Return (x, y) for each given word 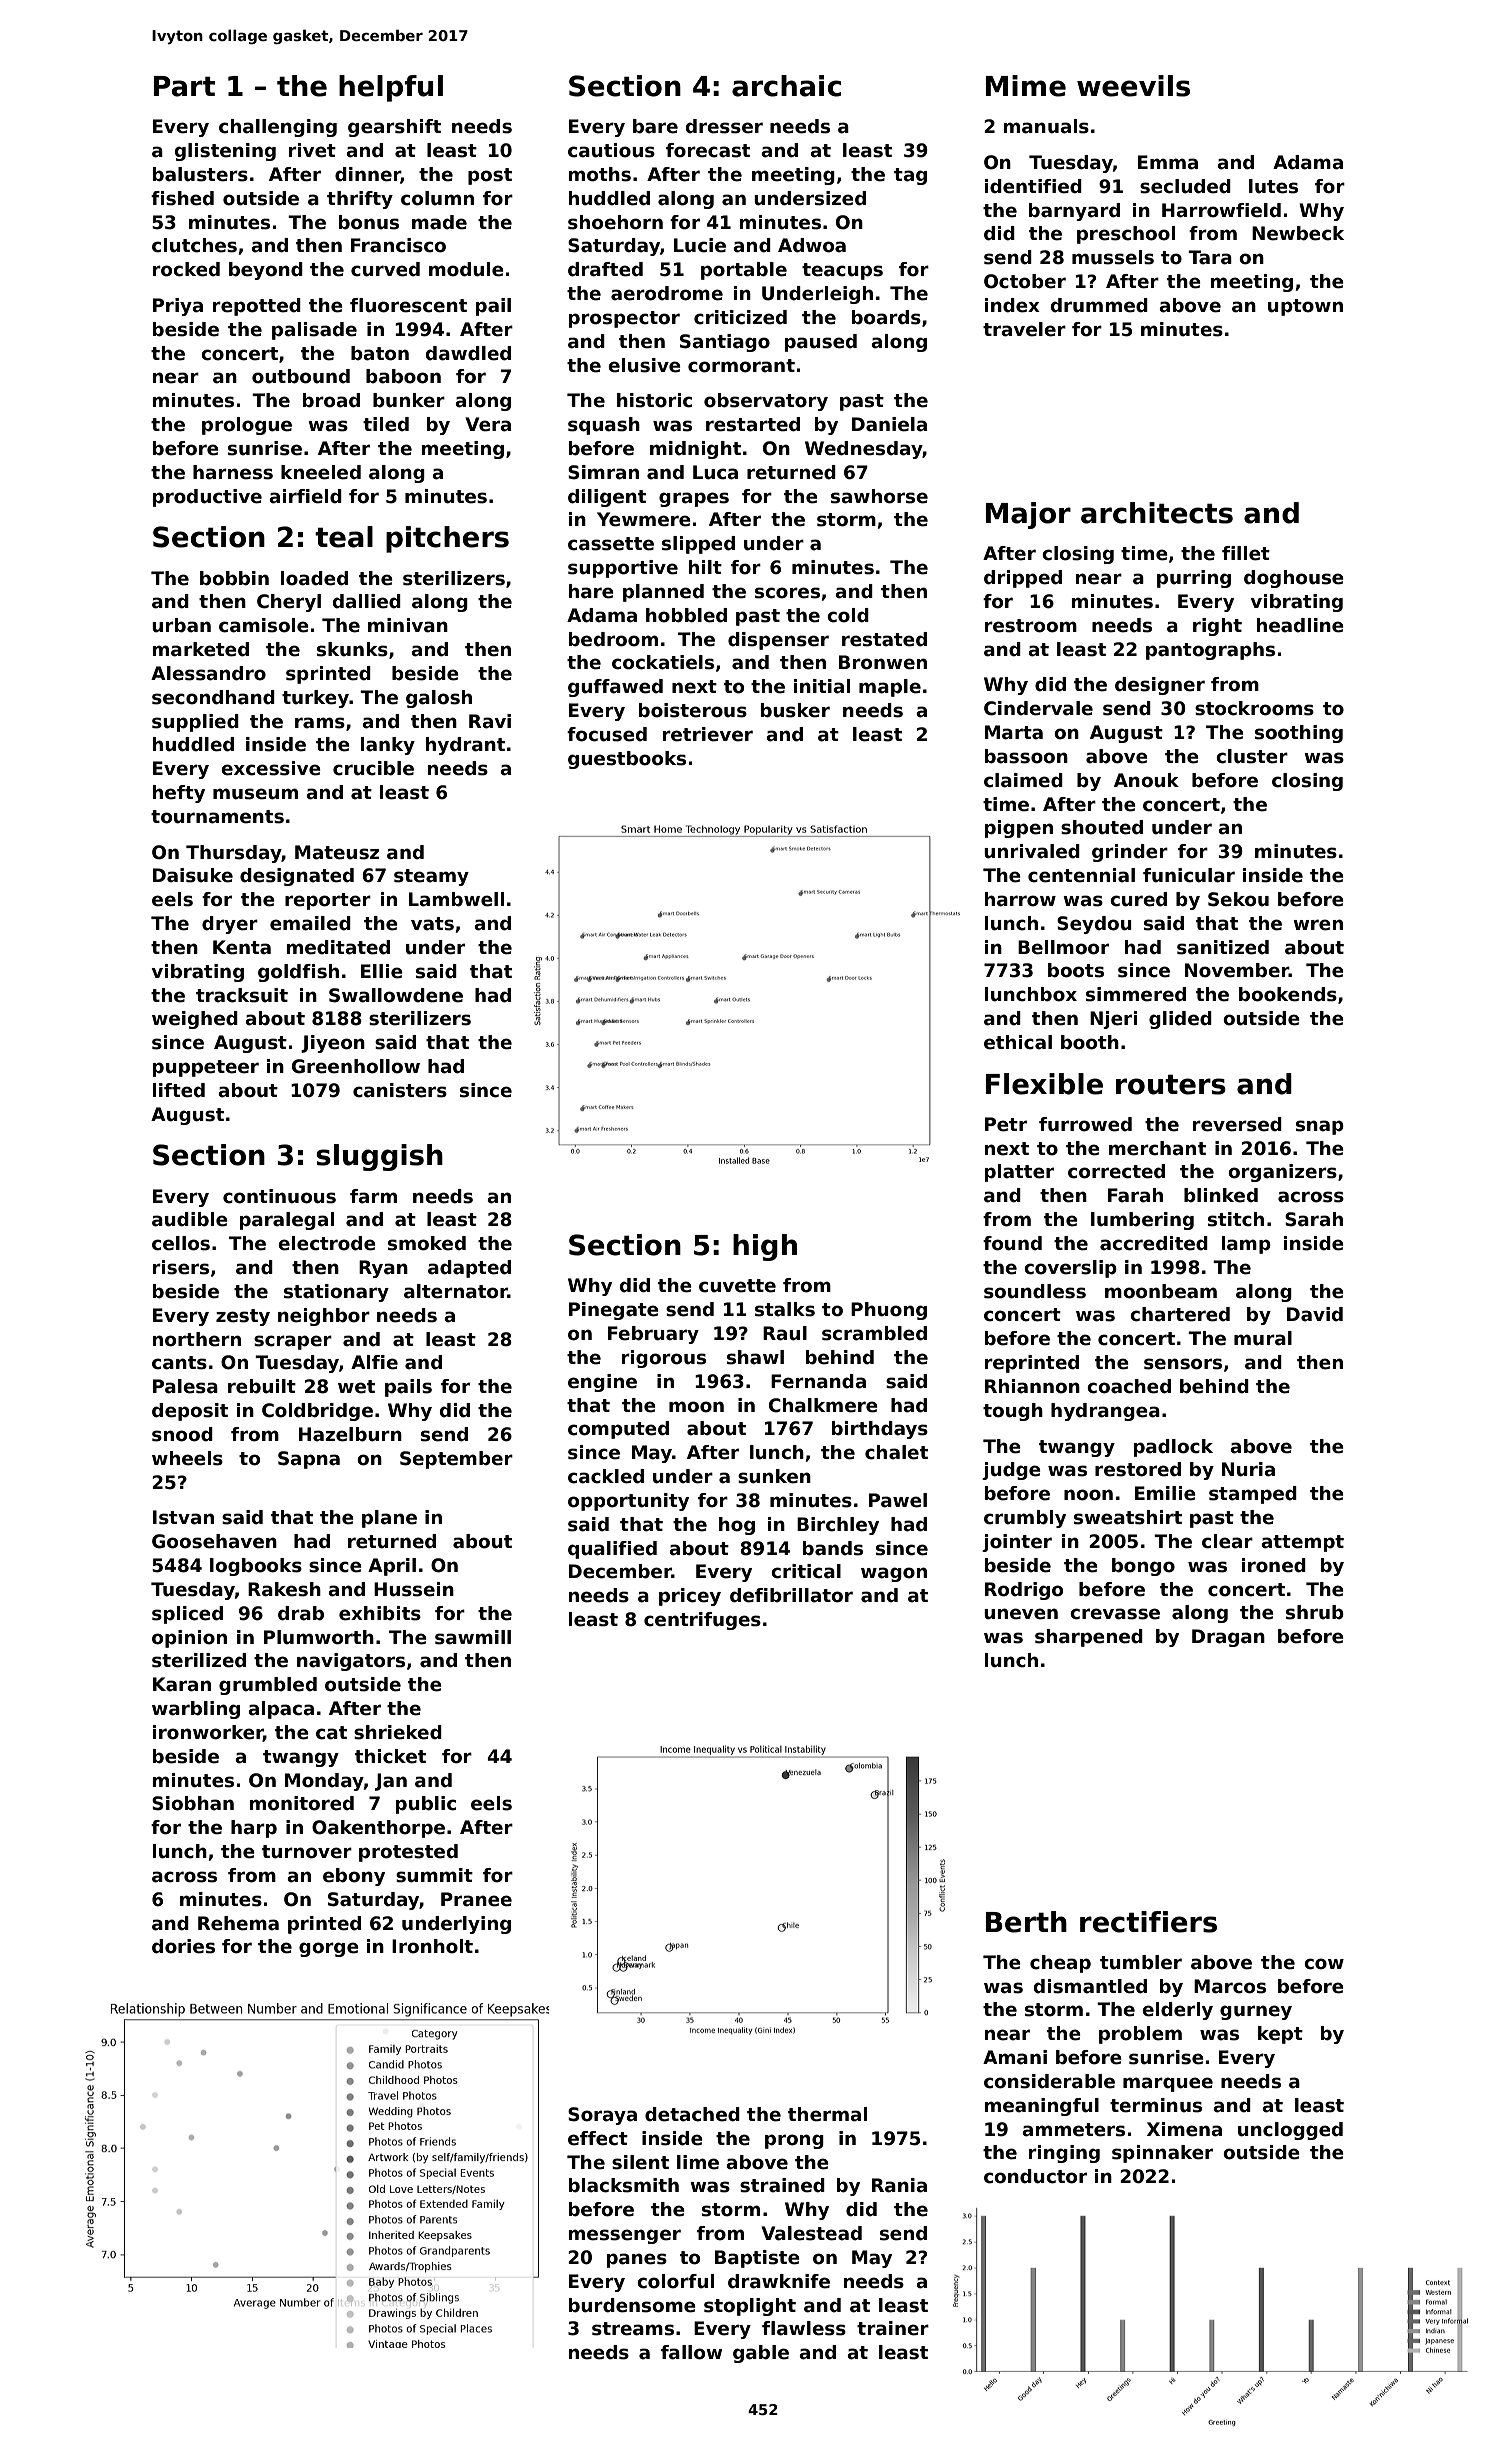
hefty (179, 794)
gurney (1256, 2012)
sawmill (473, 1637)
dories (183, 1946)
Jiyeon (333, 1044)
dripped (1023, 579)
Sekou (1238, 899)
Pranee (476, 1899)
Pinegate (614, 1311)
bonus (369, 222)
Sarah (1314, 1219)
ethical (1018, 1042)
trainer (893, 2328)
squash (604, 426)
